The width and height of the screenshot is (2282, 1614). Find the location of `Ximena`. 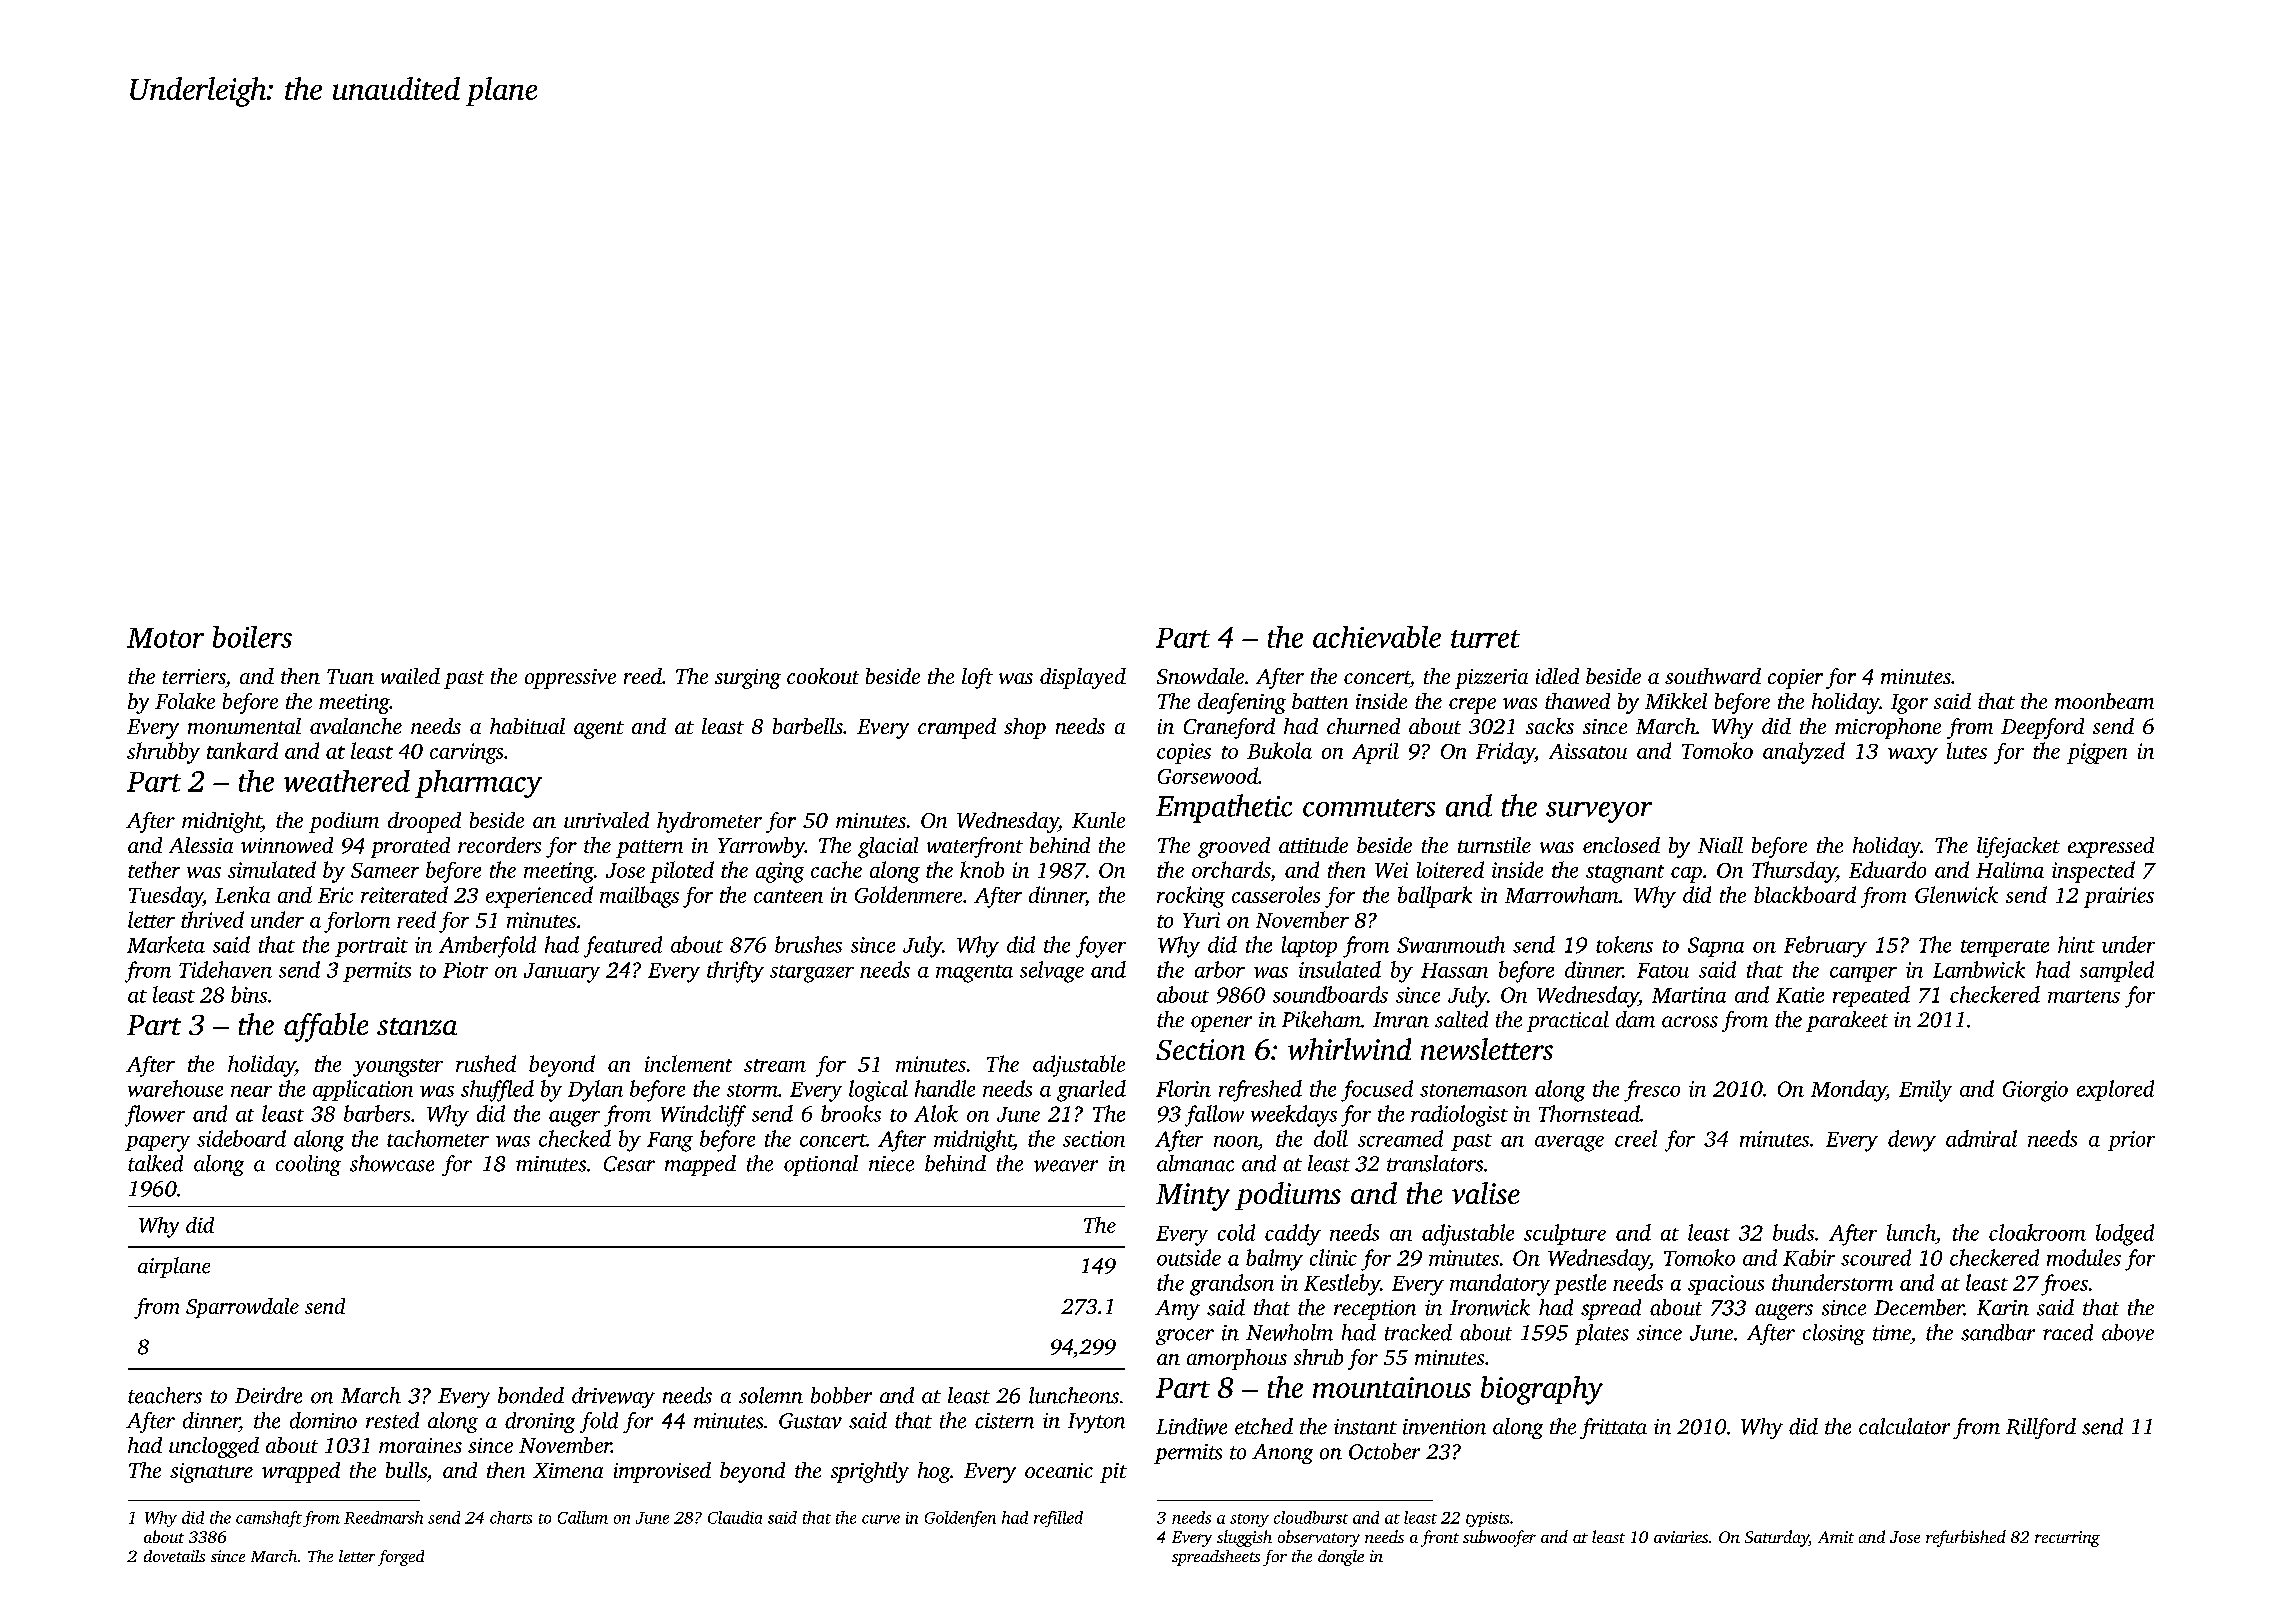

Ximena is located at coordinates (568, 1470).
